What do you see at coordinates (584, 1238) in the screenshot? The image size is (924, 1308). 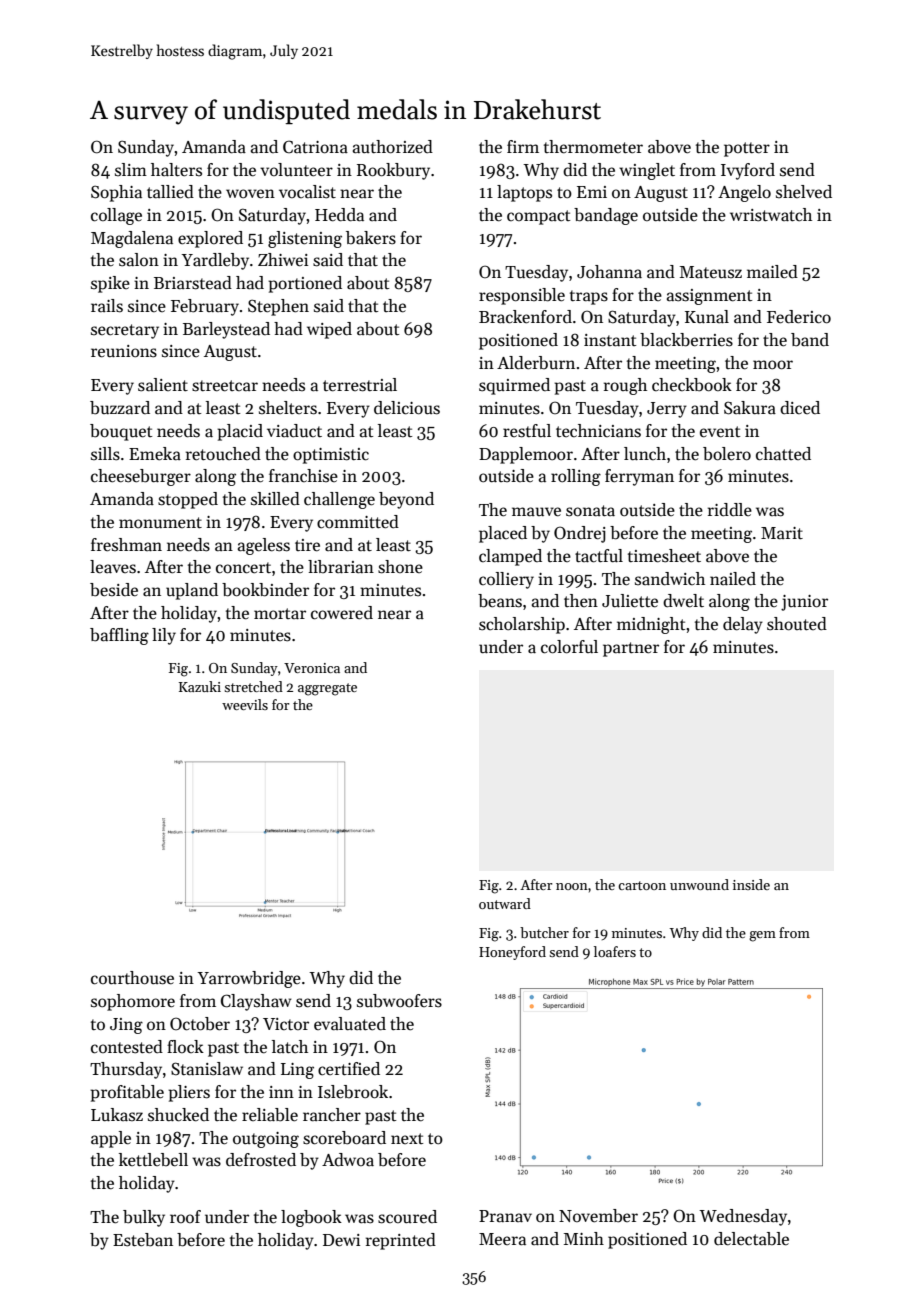 I see `Minh` at bounding box center [584, 1238].
